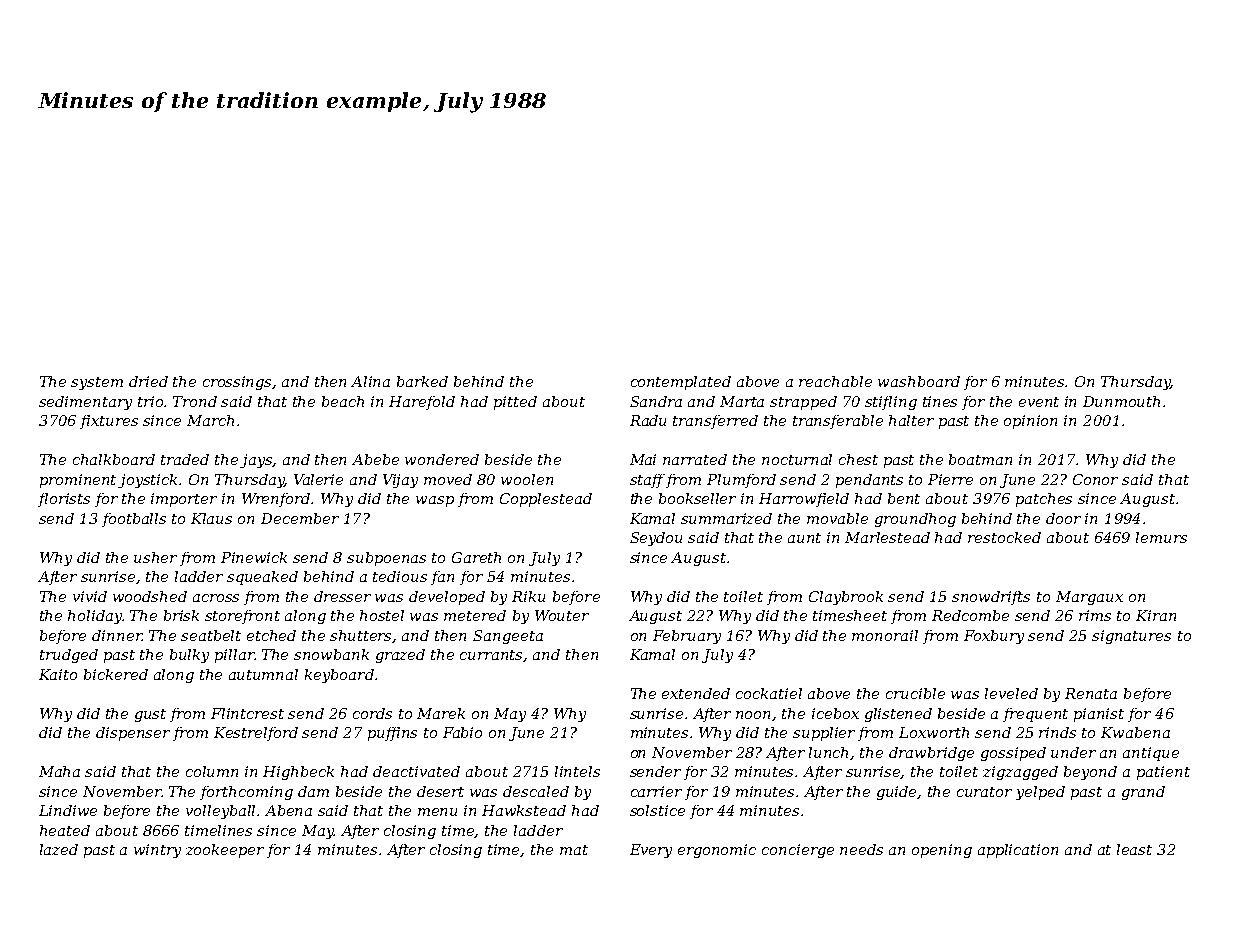 This screenshot has width=1233, height=952. I want to click on currants, so click(492, 656).
